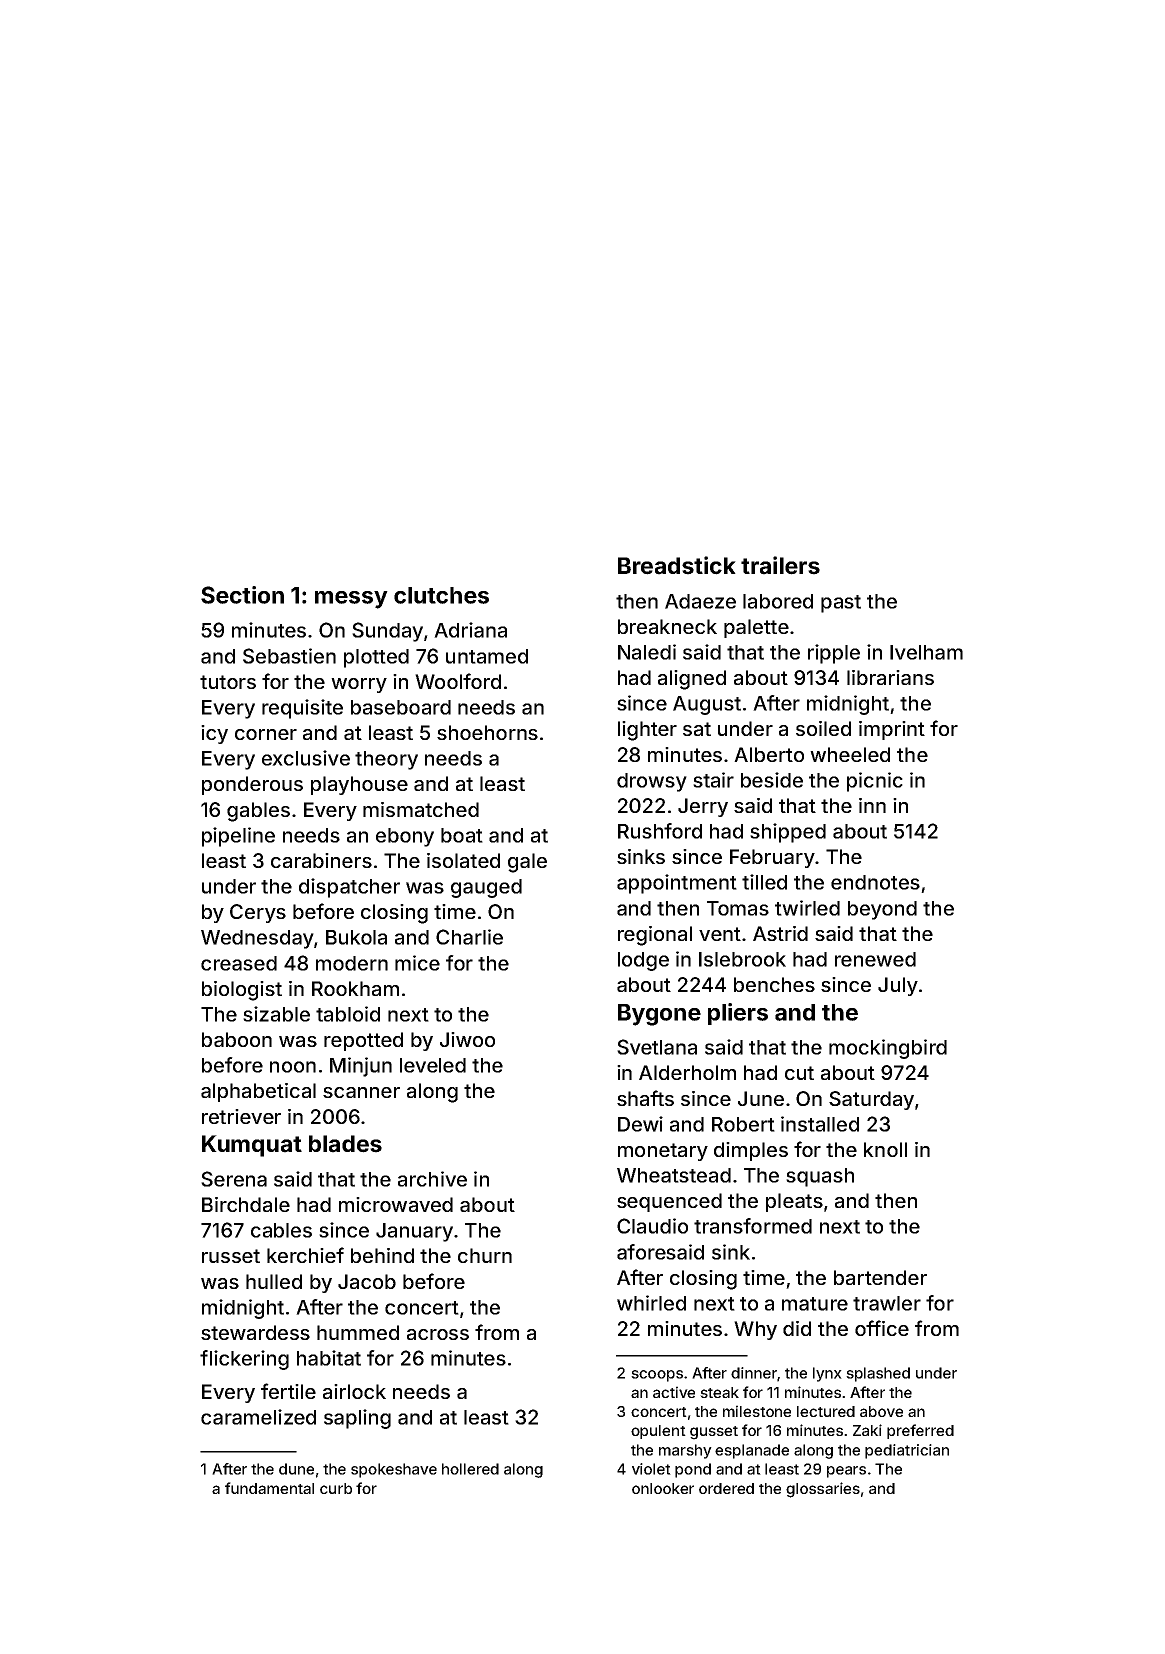 The width and height of the screenshot is (1165, 1654). I want to click on carabiners, so click(321, 860).
